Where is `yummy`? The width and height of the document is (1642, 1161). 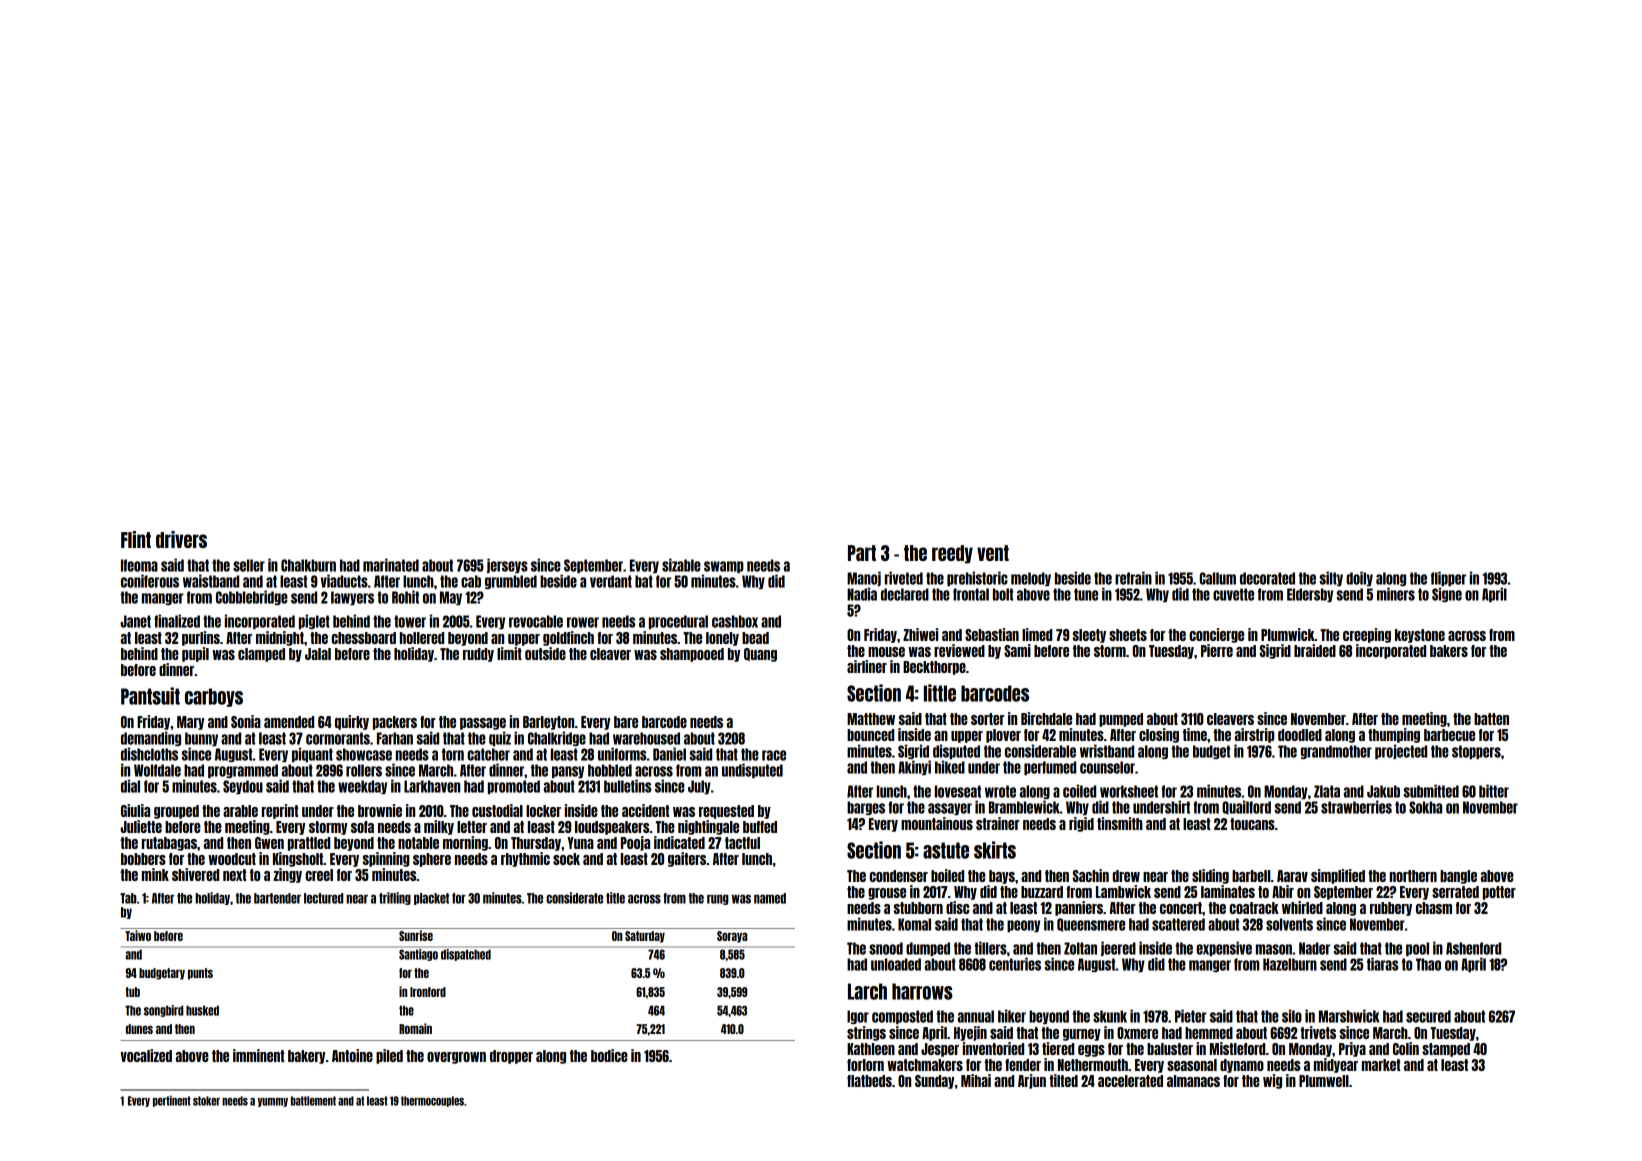 yummy is located at coordinates (273, 1102).
